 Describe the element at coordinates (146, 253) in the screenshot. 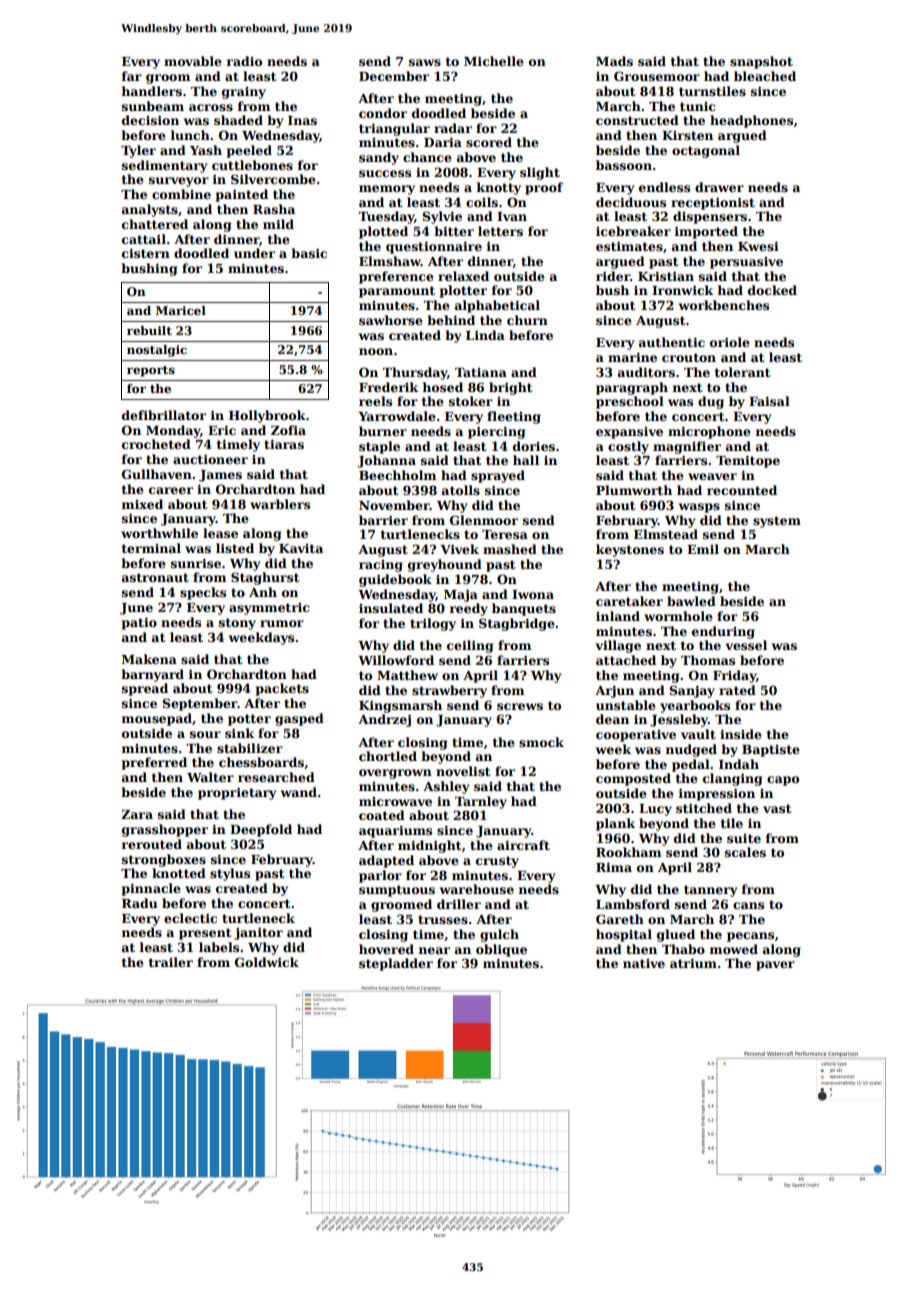

I see `cistern` at that location.
